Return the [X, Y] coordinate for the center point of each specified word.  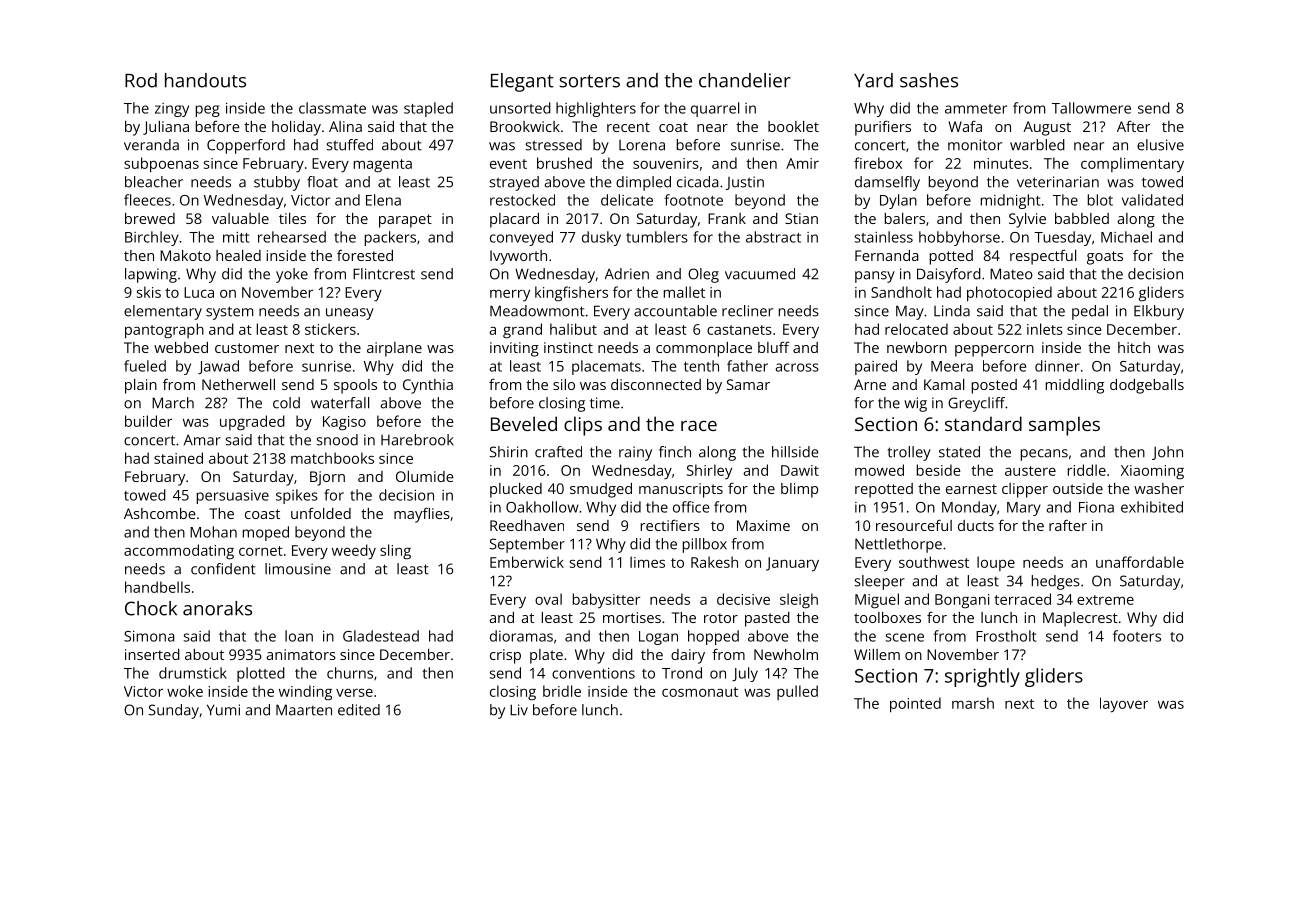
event [508, 164]
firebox [878, 163]
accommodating [179, 552]
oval [548, 599]
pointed [915, 705]
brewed [150, 218]
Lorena [642, 145]
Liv [519, 710]
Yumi [223, 710]
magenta [383, 166]
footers [1137, 636]
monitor [975, 145]
